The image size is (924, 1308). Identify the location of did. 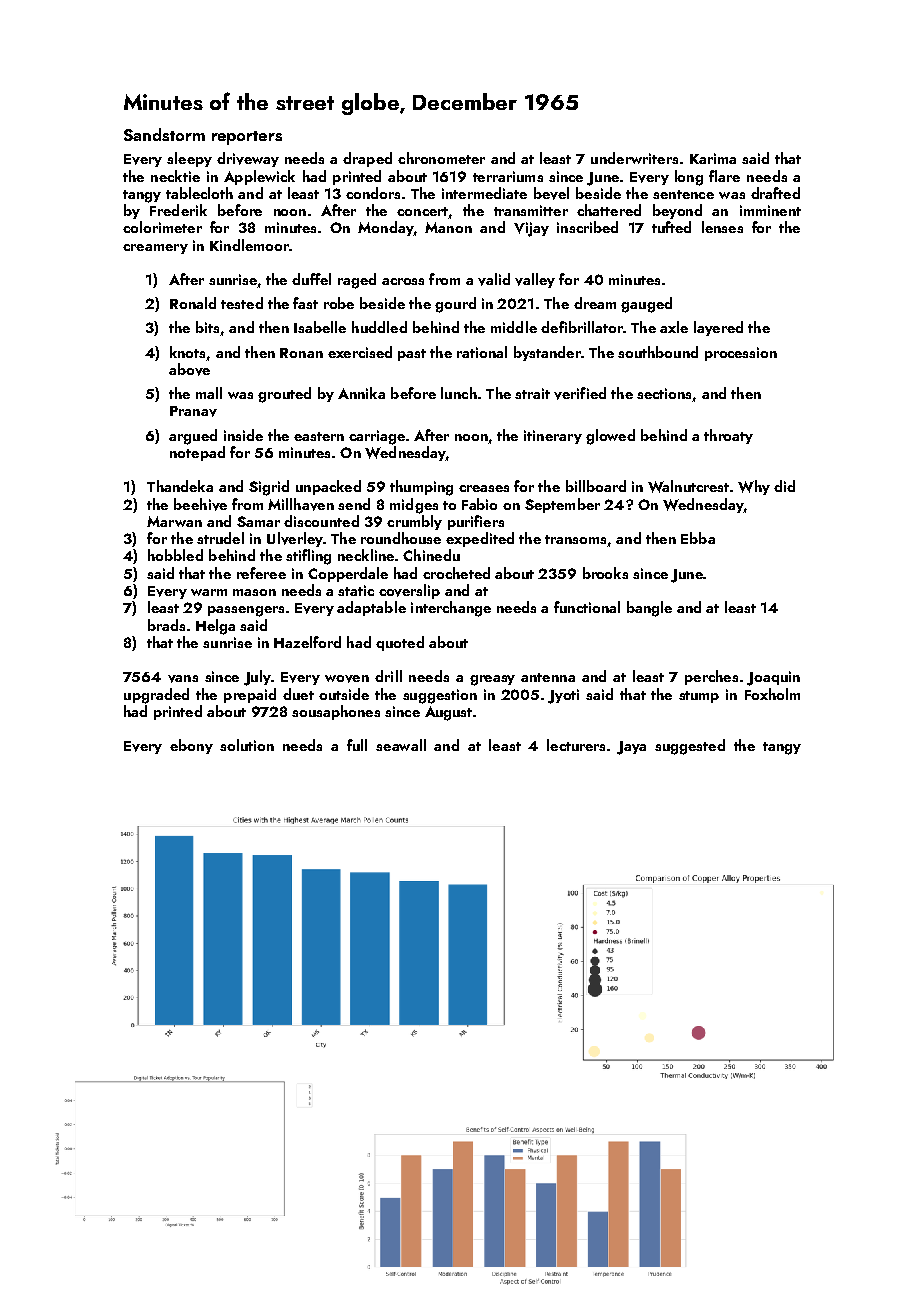
(784, 486).
